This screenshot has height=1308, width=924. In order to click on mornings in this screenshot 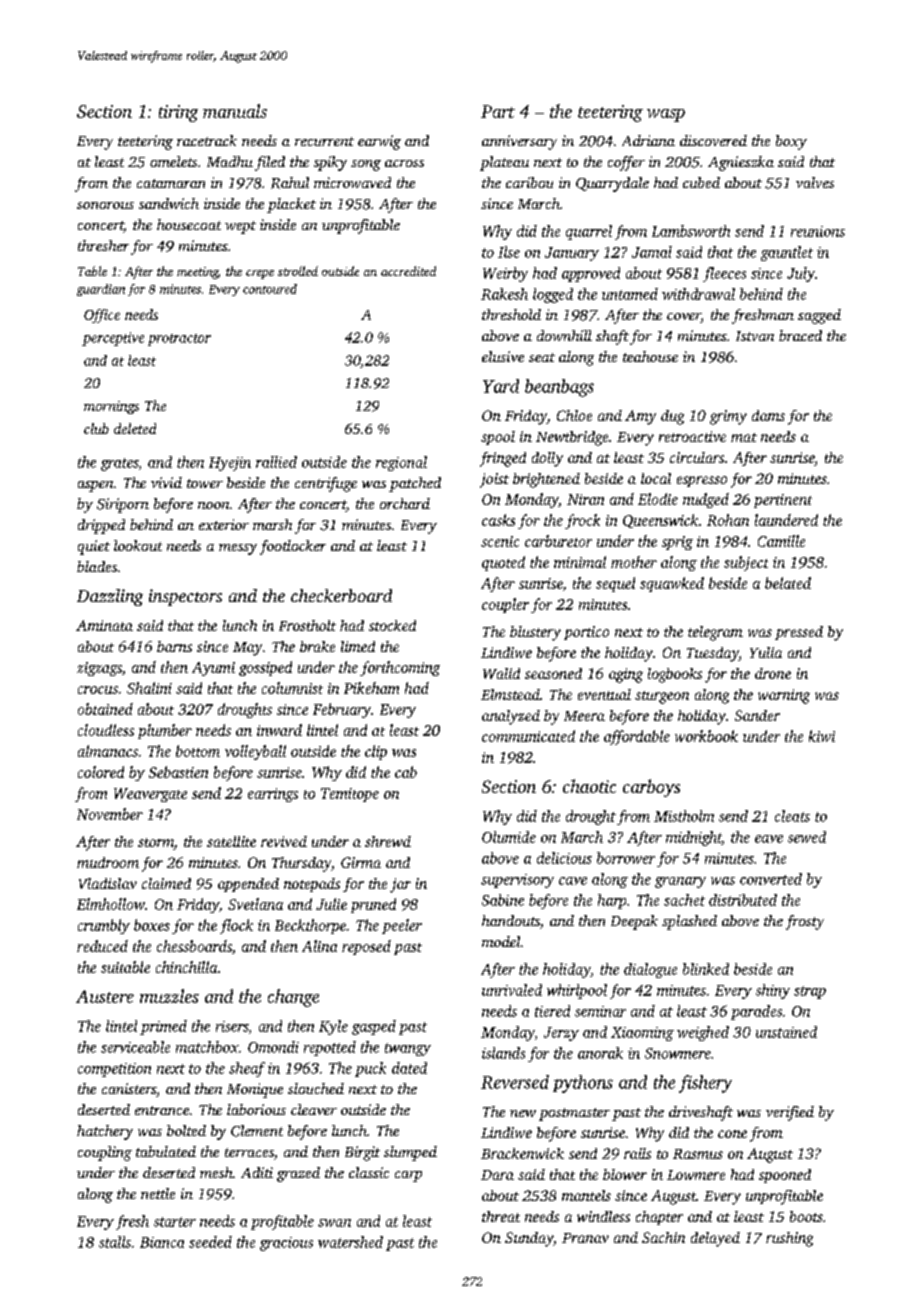, I will do `click(111, 407)`.
